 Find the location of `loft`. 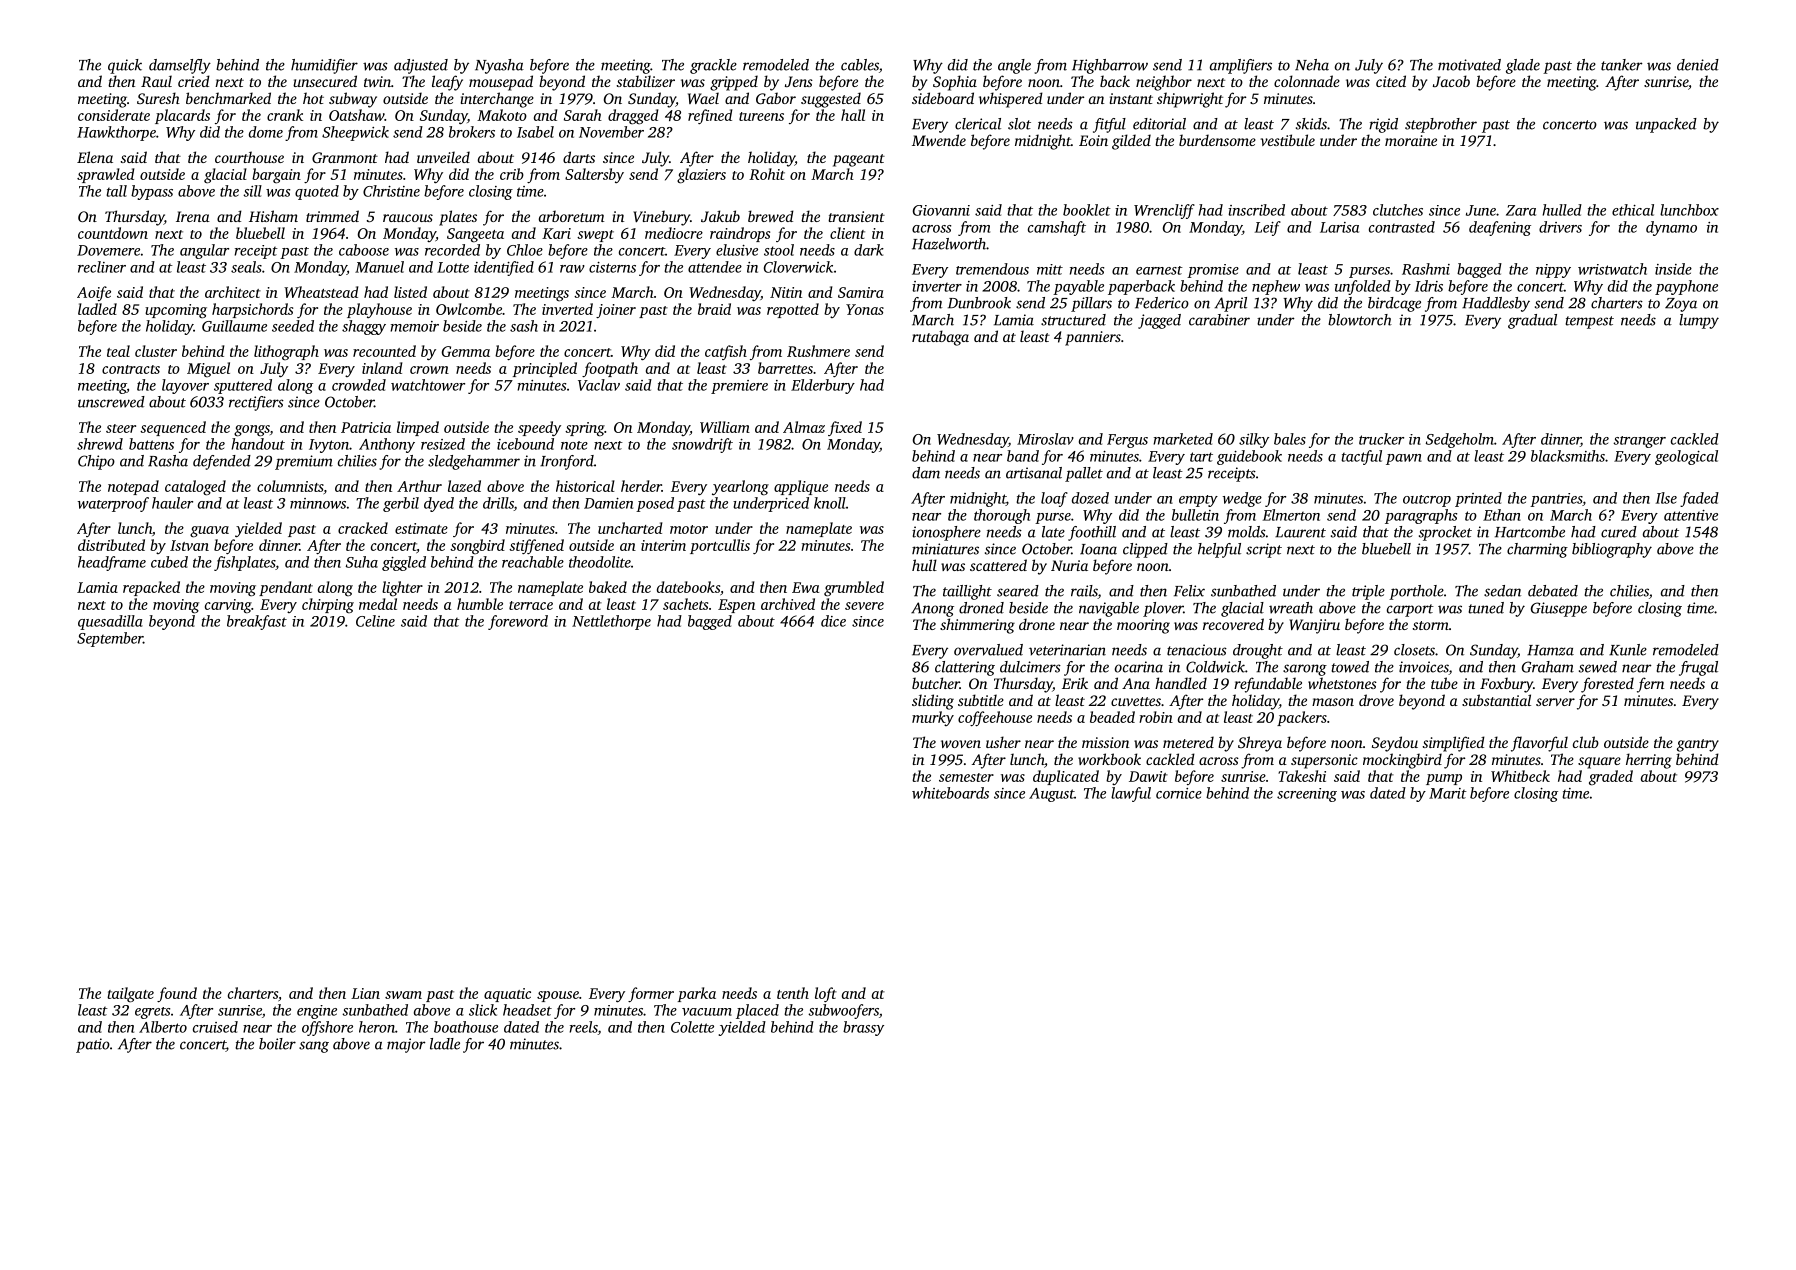

loft is located at coordinates (826, 994).
